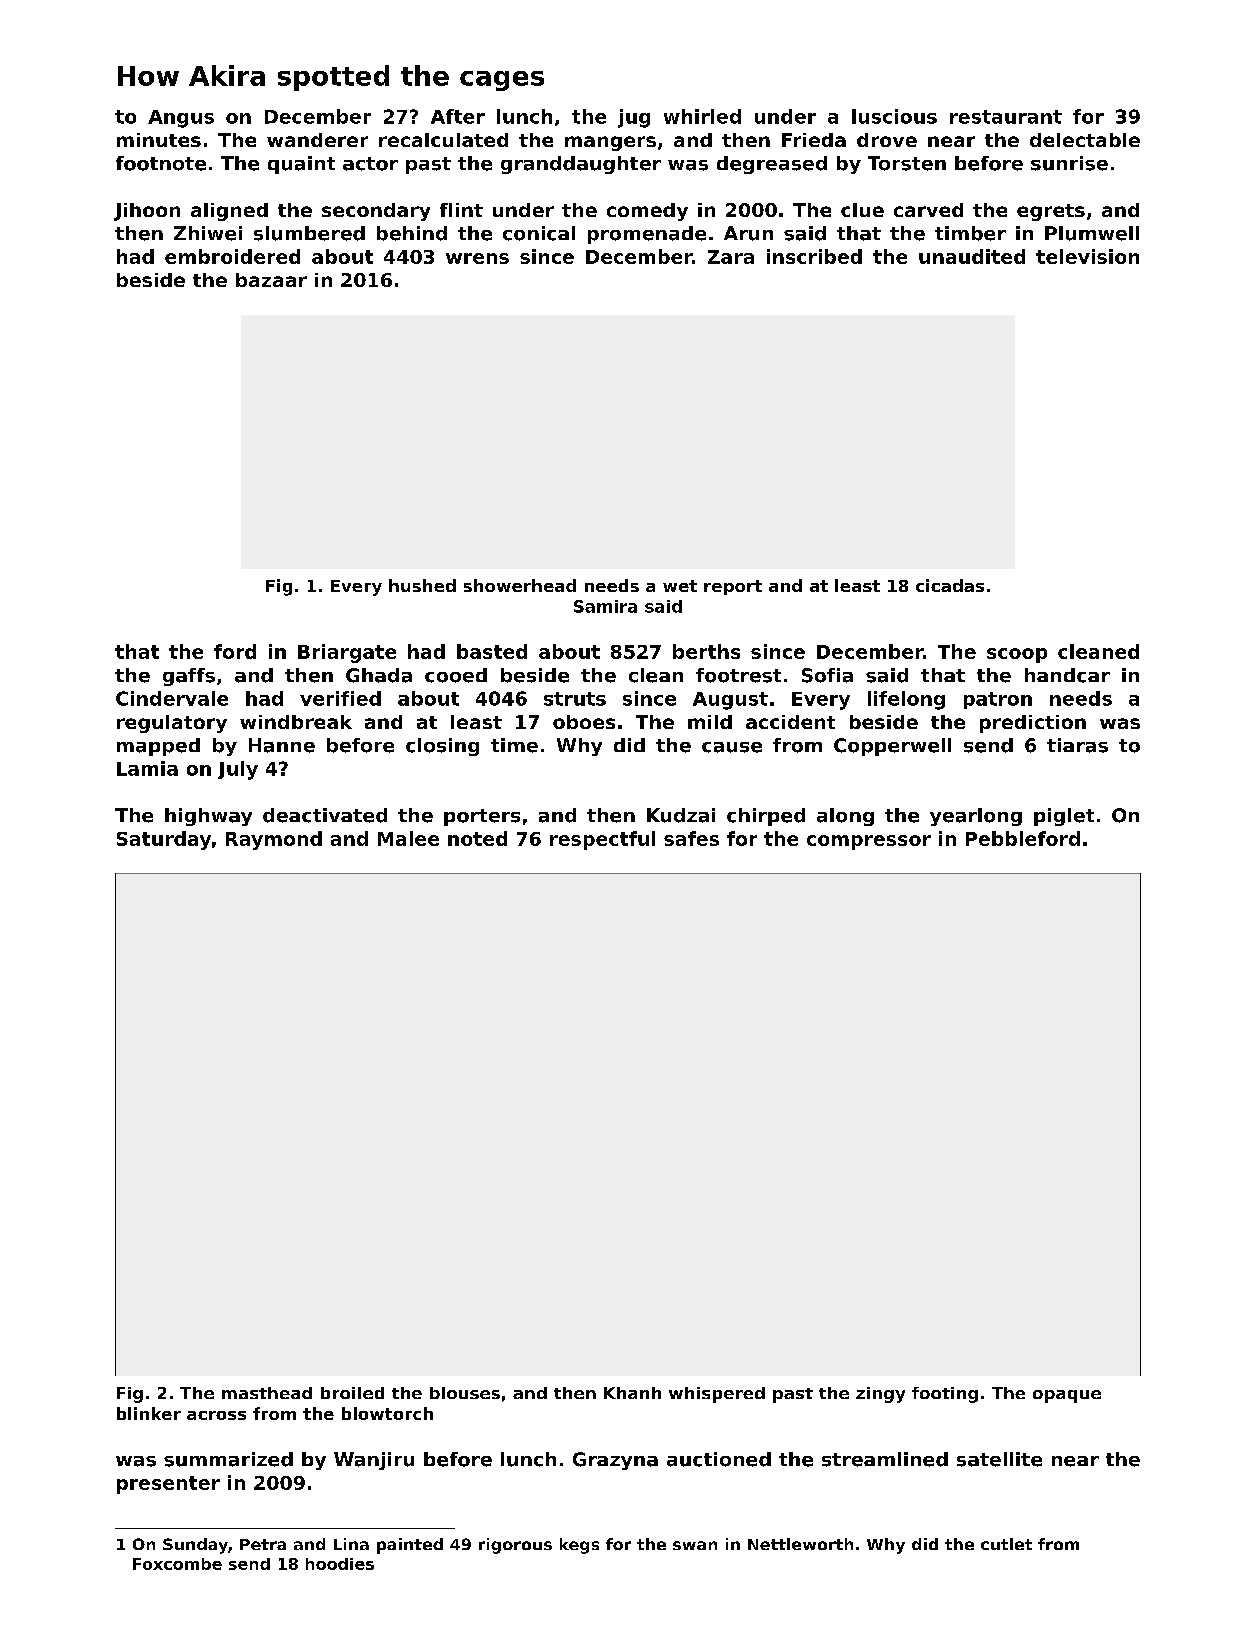 This screenshot has width=1256, height=1626. What do you see at coordinates (465, 1393) in the screenshot?
I see `blouses` at bounding box center [465, 1393].
